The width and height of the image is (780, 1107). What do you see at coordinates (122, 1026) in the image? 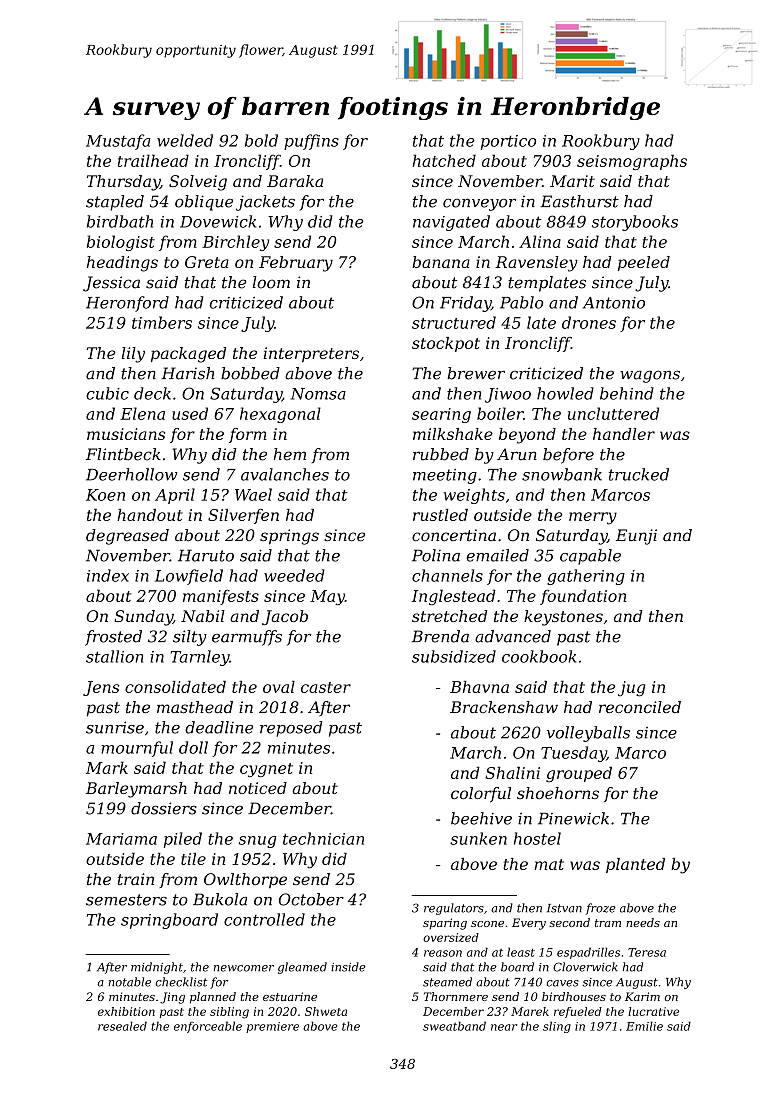
I see `resealed` at bounding box center [122, 1026].
